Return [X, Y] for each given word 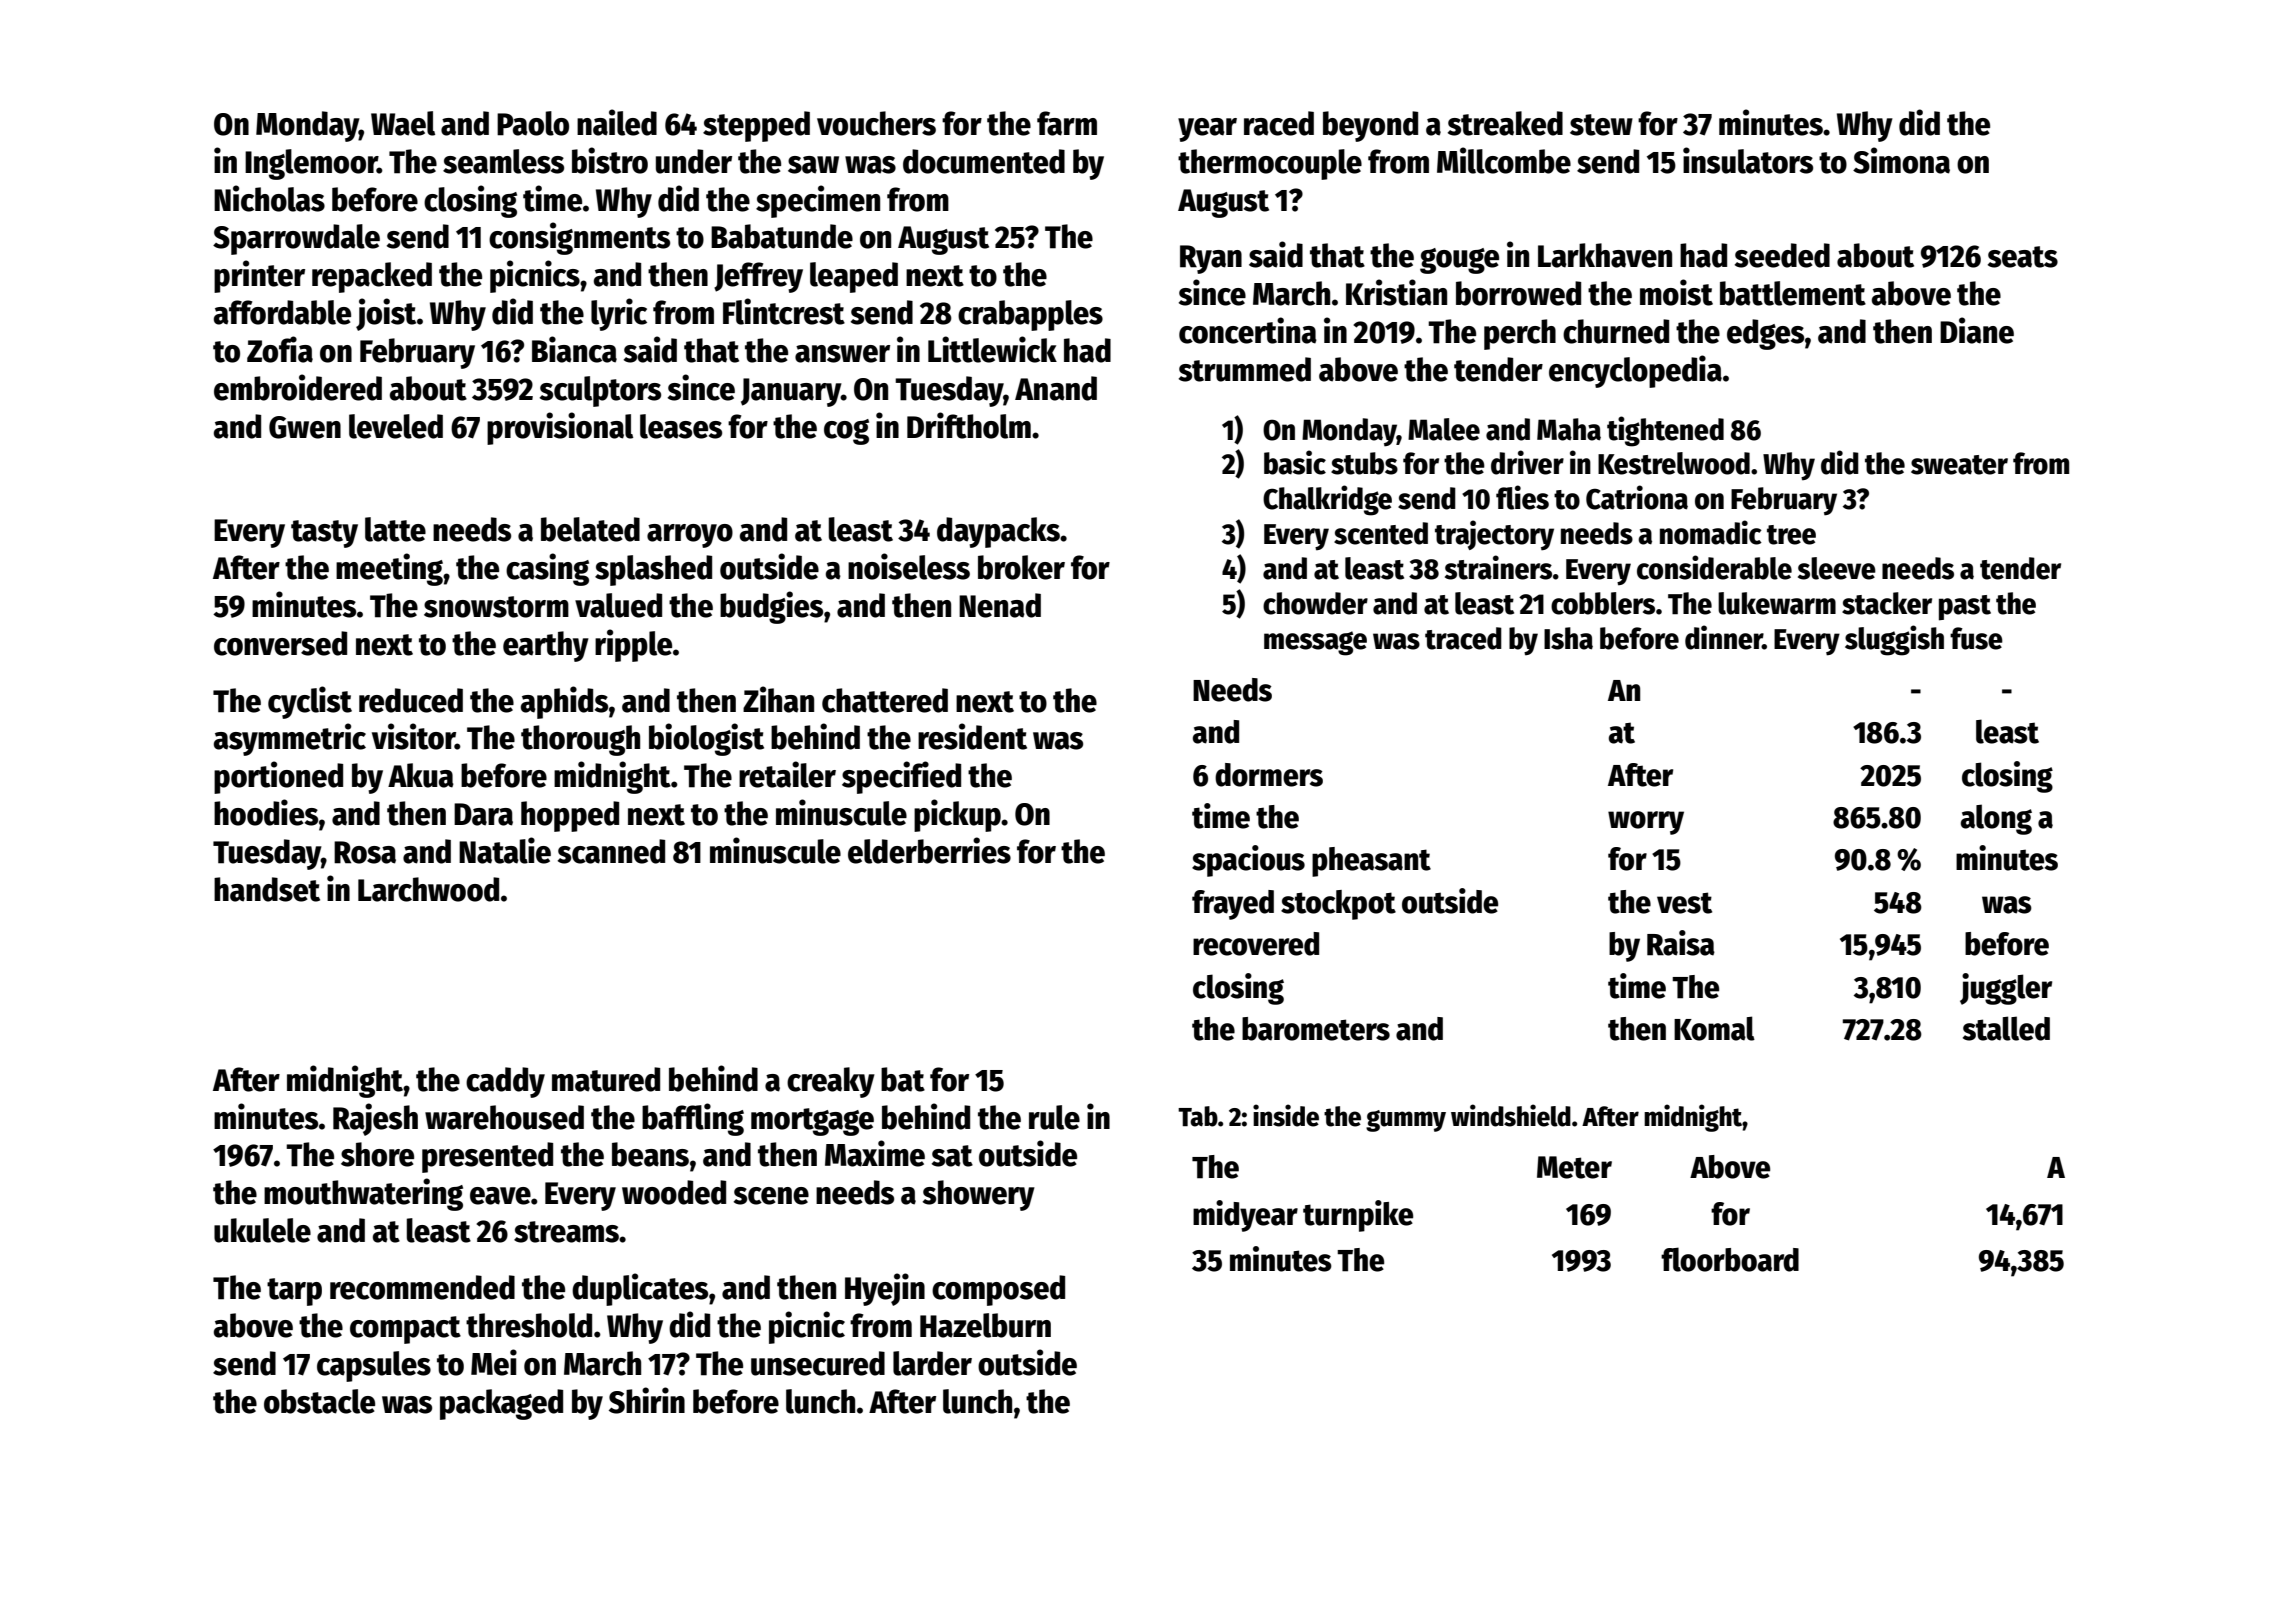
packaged [501, 1404]
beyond [1370, 126]
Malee [1444, 429]
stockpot [1338, 905]
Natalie [505, 850]
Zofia [280, 349]
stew [1601, 125]
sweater [1959, 465]
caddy [505, 1082]
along [1996, 819]
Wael [403, 123]
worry [1646, 823]
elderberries [929, 850]
